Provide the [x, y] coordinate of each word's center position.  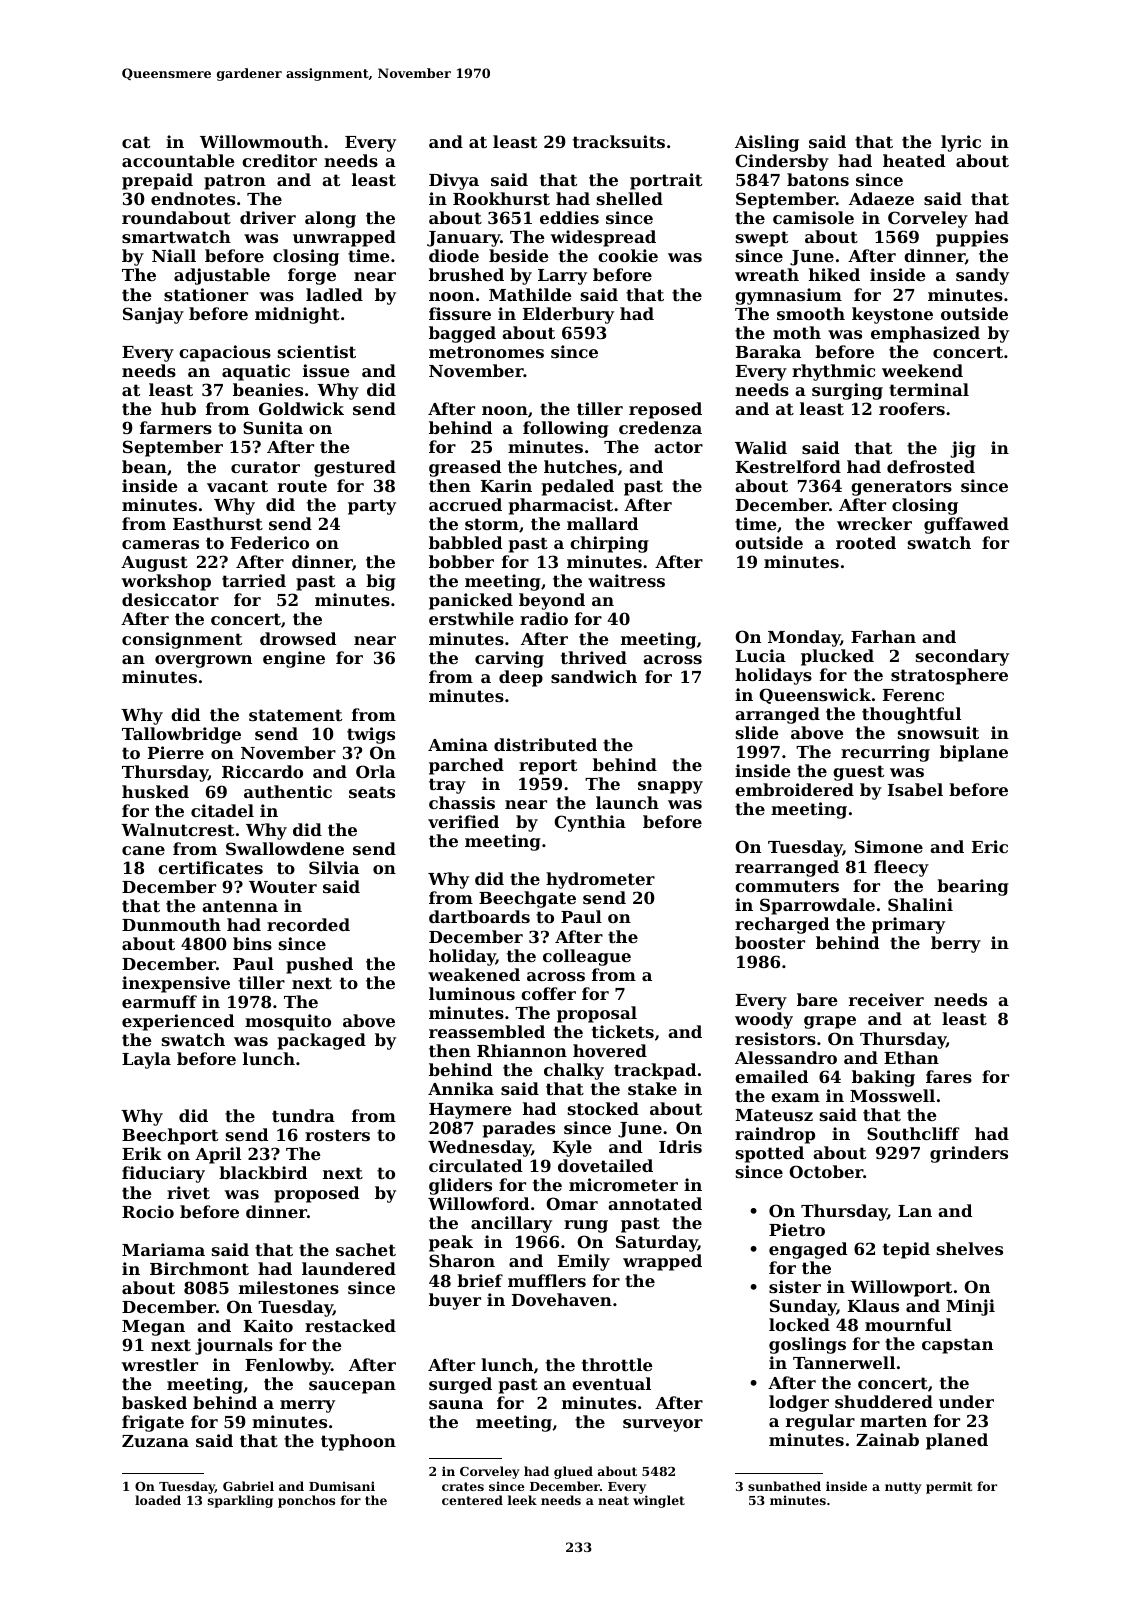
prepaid [157, 181]
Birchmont [199, 1268]
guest [858, 773]
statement [295, 715]
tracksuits [619, 141]
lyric [961, 143]
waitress [626, 580]
